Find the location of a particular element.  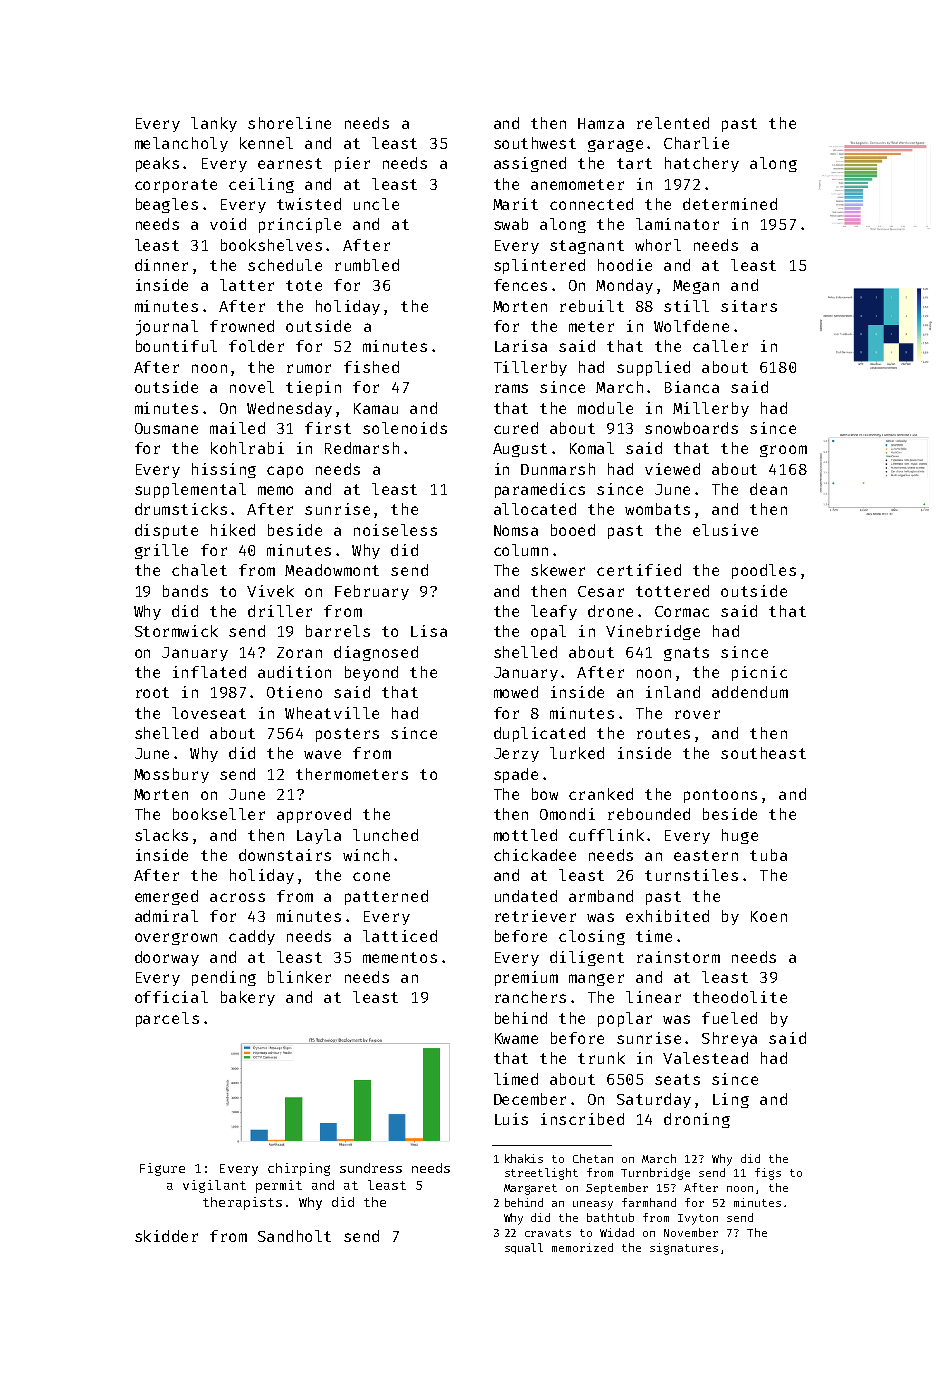

undated is located at coordinates (526, 896).
